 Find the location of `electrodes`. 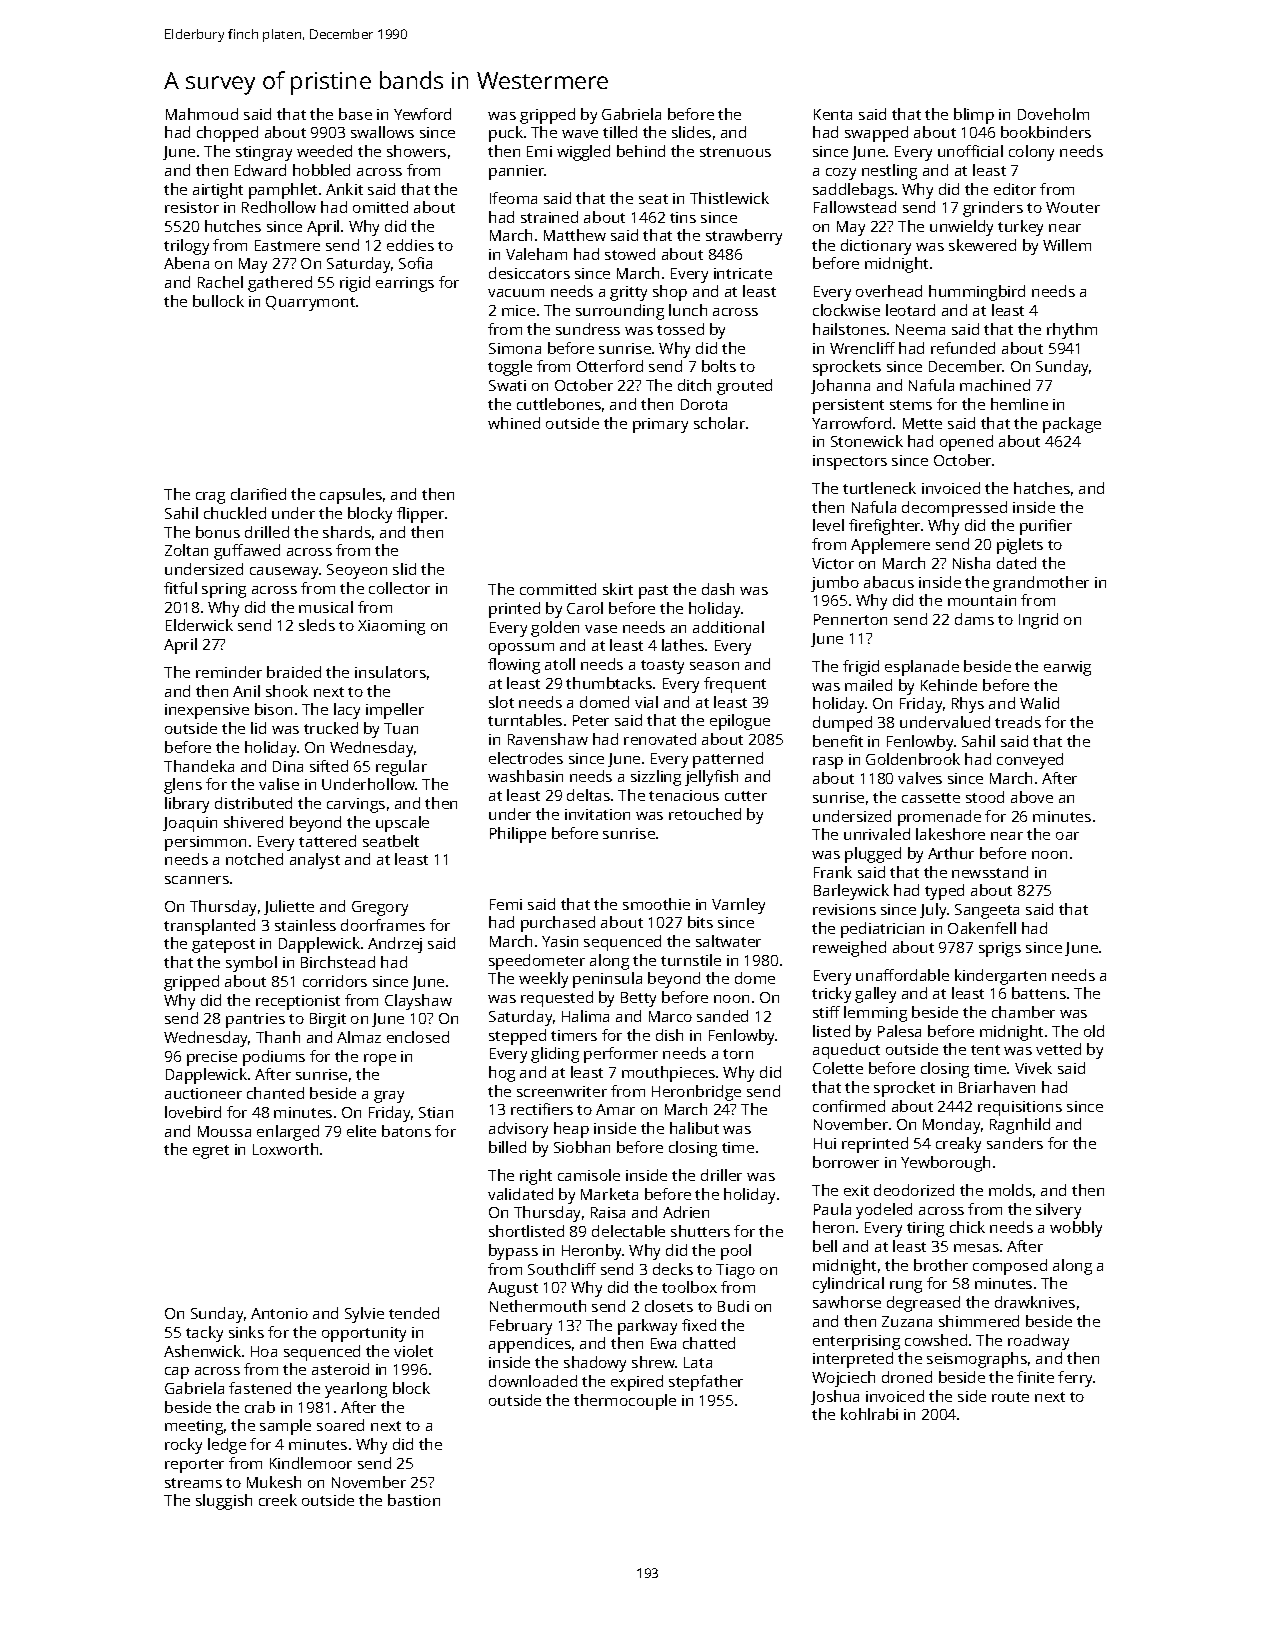

electrodes is located at coordinates (526, 758).
